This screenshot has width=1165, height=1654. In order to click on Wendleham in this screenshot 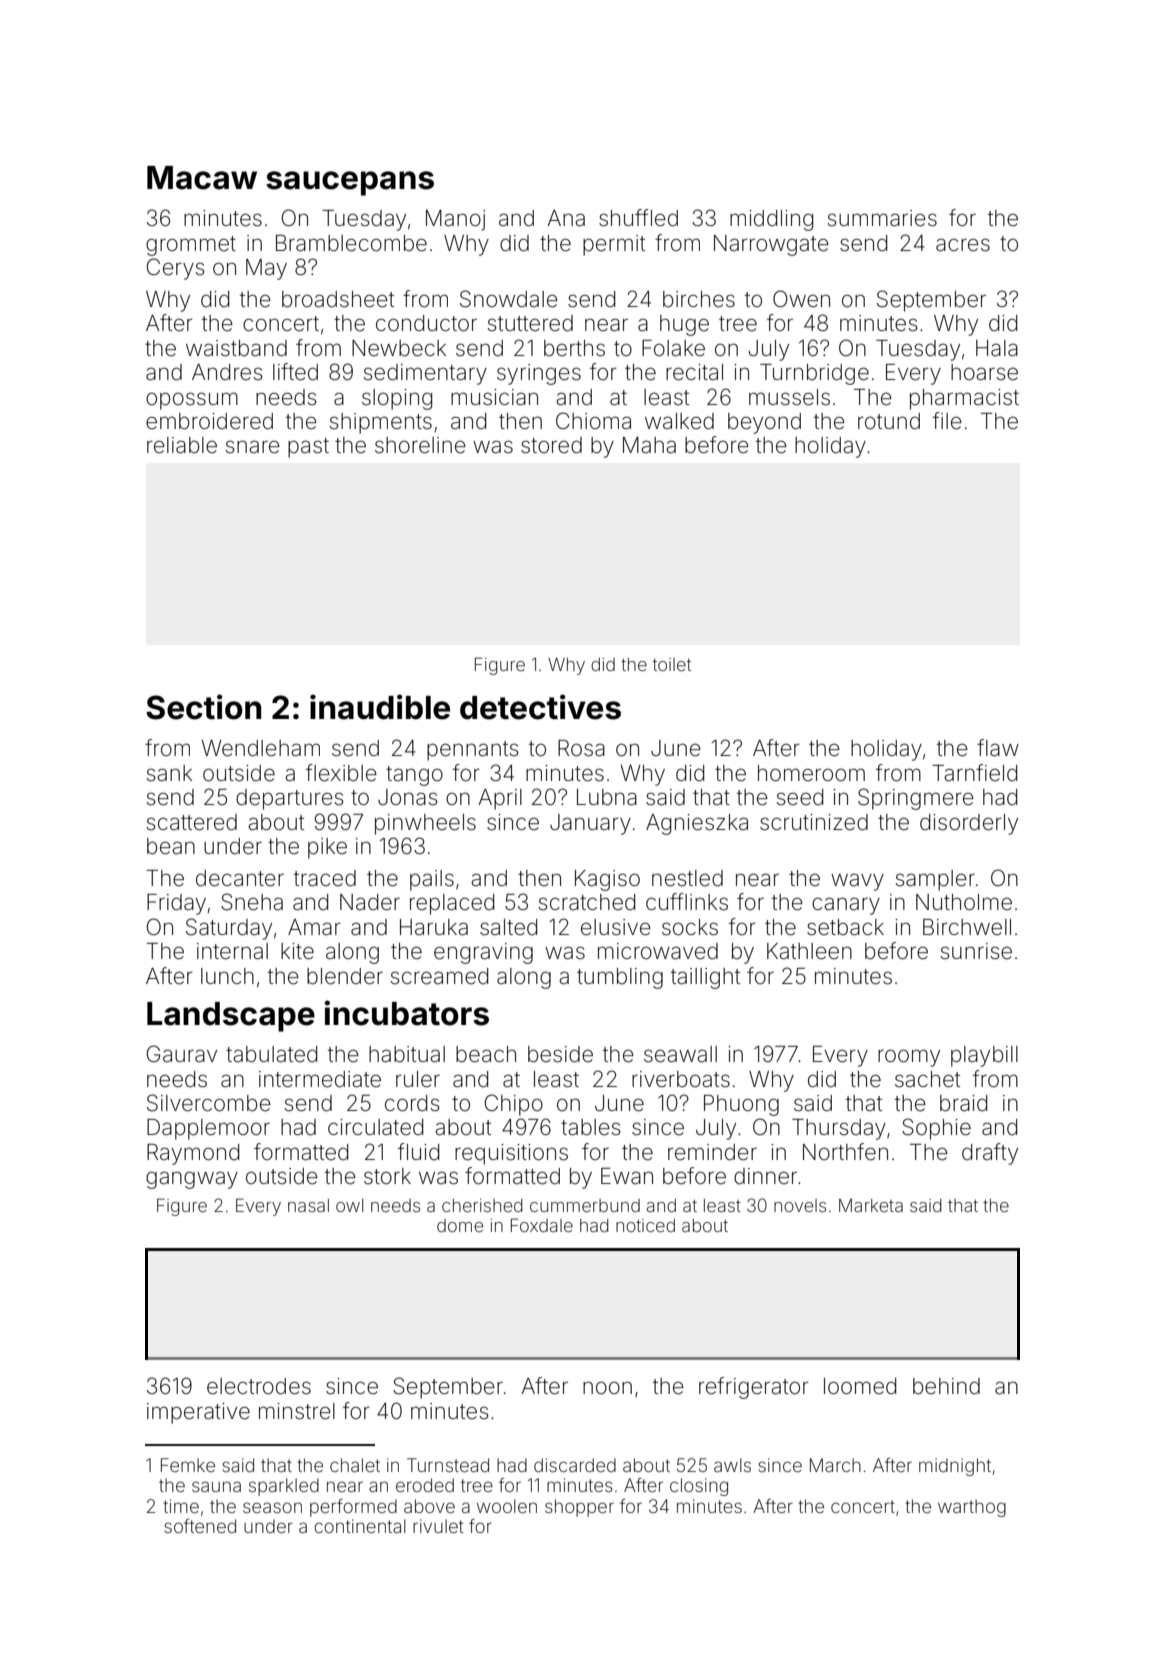, I will do `click(260, 748)`.
